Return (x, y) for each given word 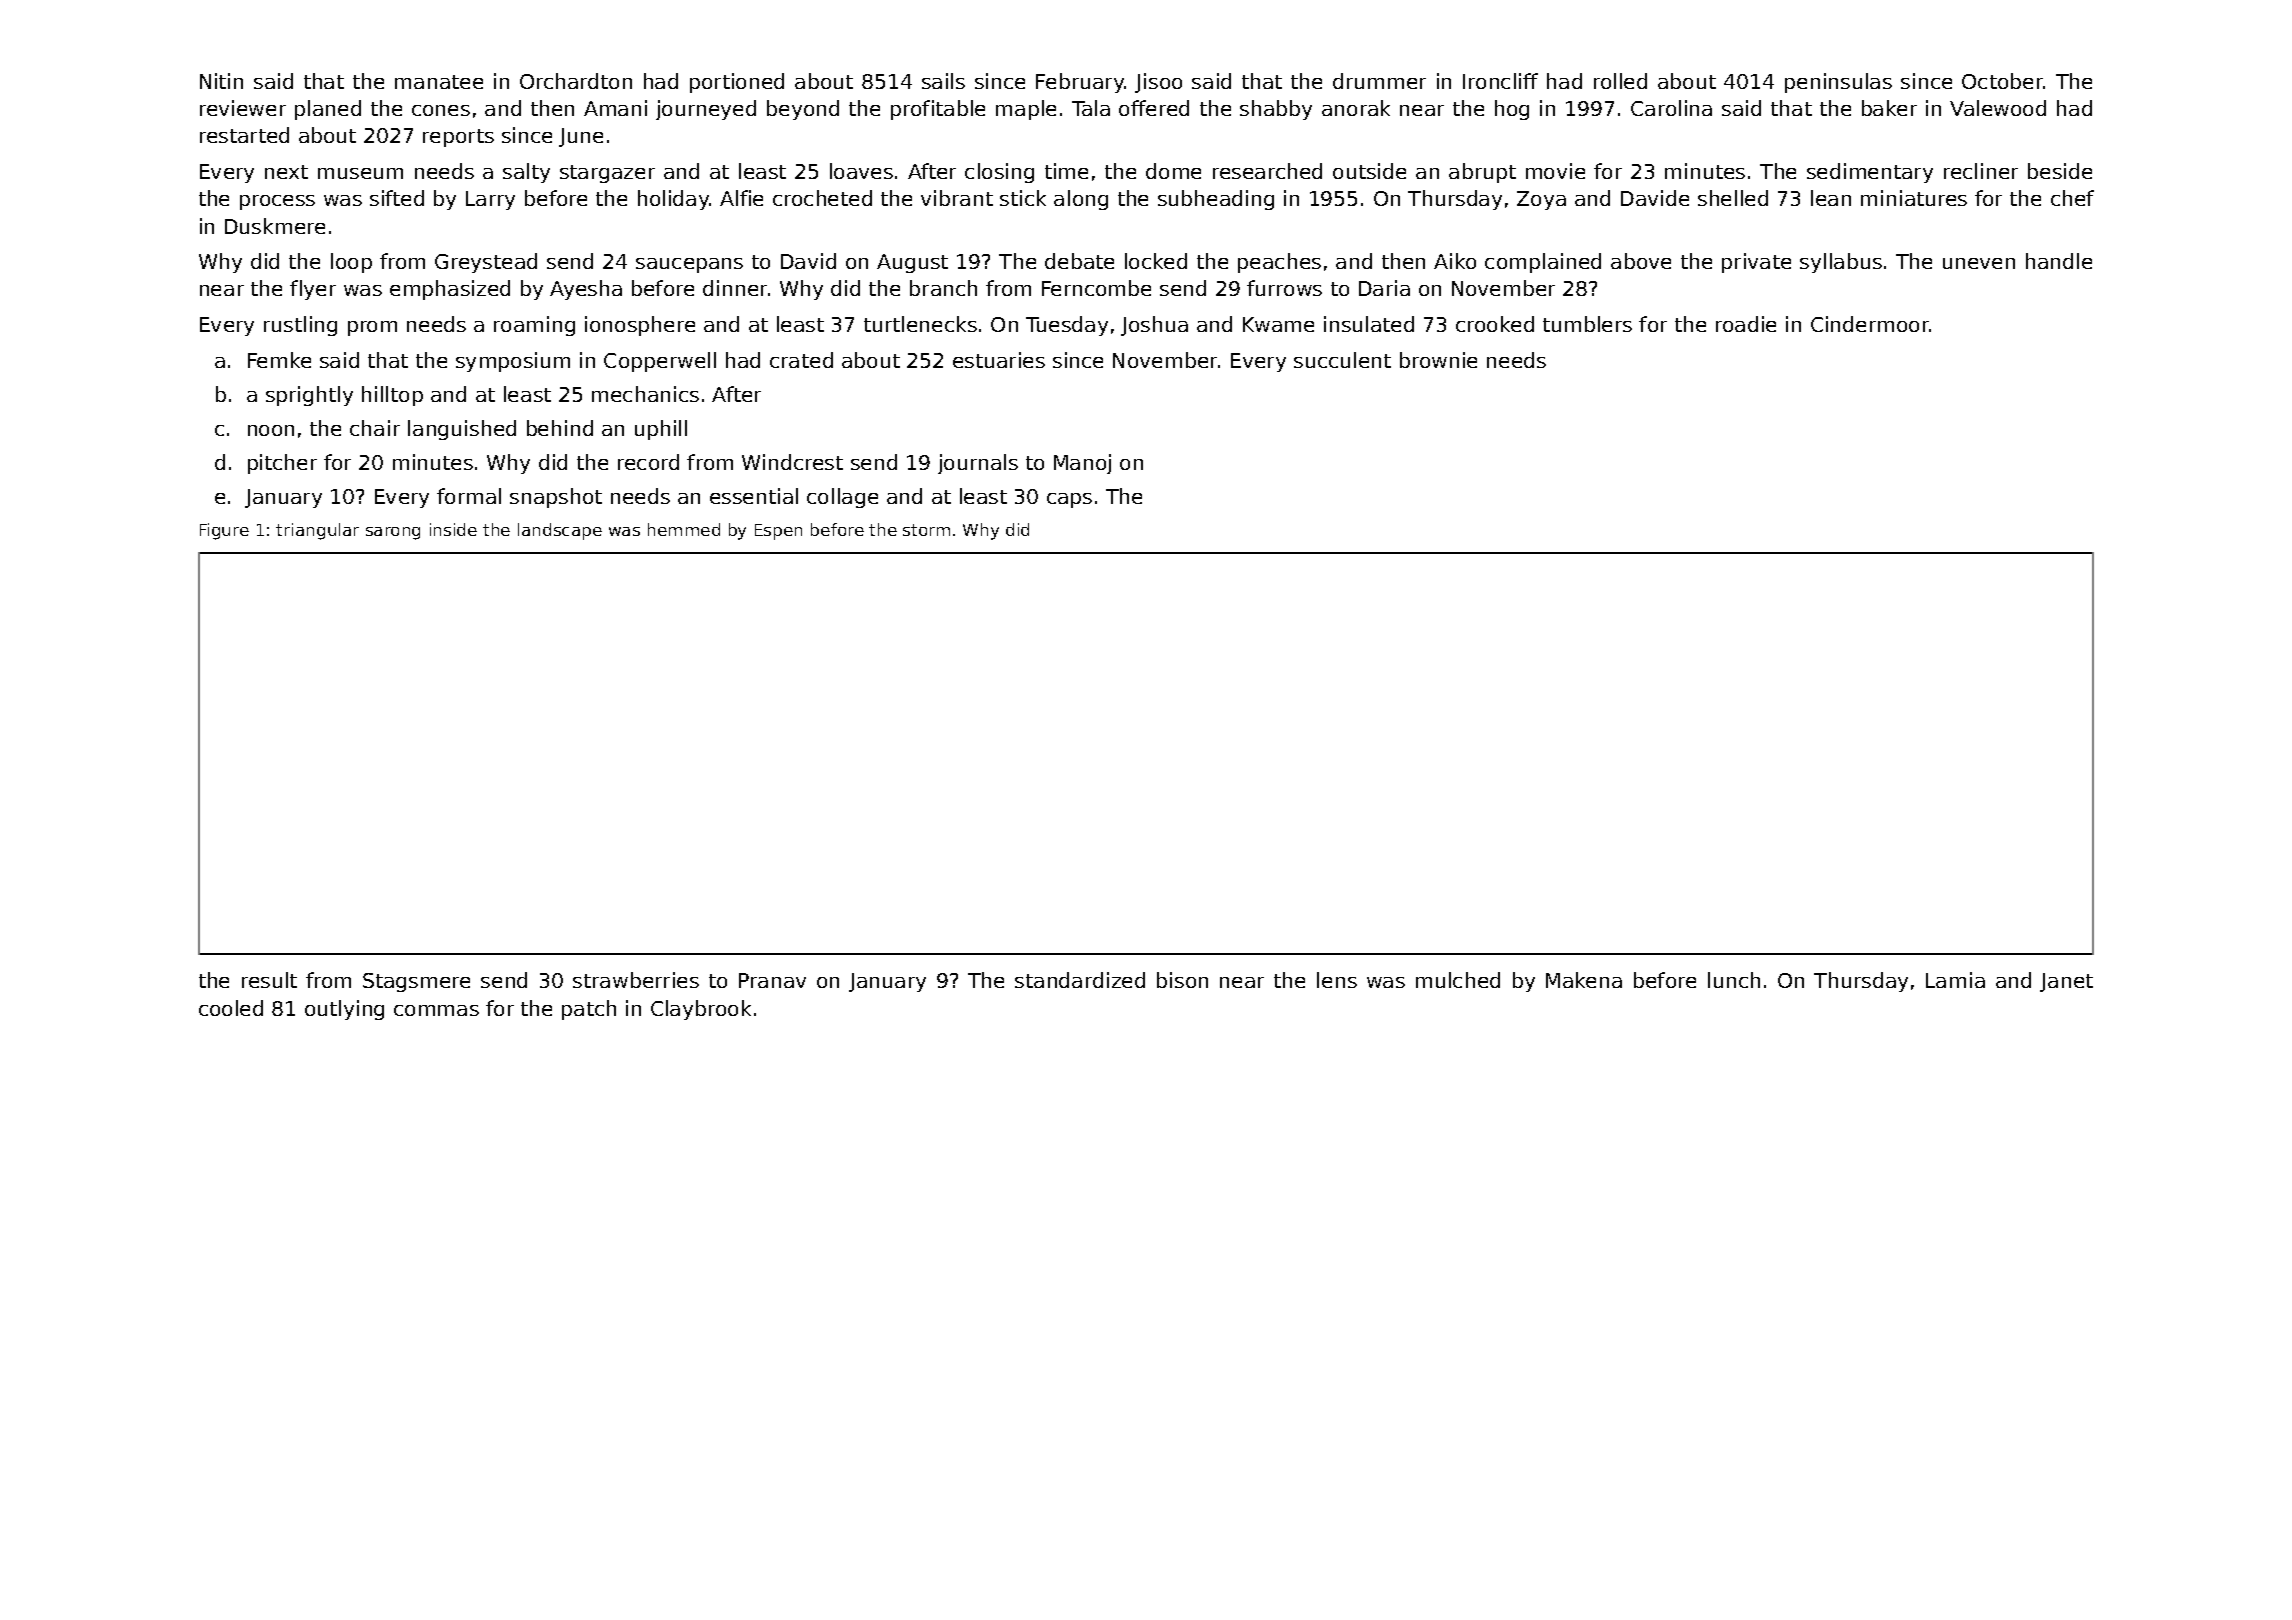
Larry (490, 200)
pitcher (282, 464)
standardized (1080, 980)
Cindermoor (1870, 324)
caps (1069, 500)
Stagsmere (416, 982)
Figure (224, 531)
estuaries (999, 360)
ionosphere (640, 326)
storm (926, 530)
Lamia (1955, 980)
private (1756, 263)
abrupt (1482, 173)
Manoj (1082, 464)
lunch (1734, 980)
